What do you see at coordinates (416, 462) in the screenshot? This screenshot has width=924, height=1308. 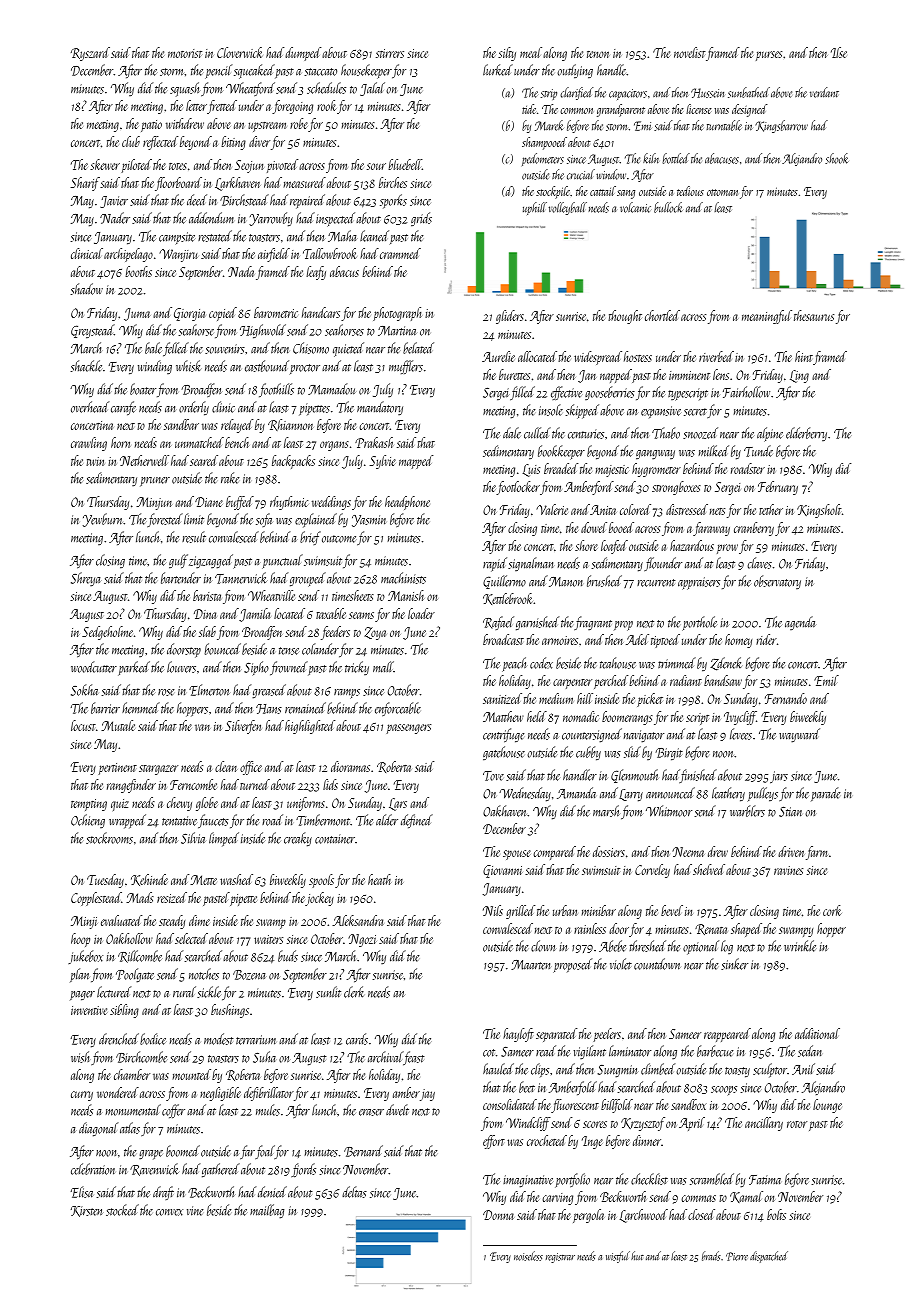 I see `mapped` at bounding box center [416, 462].
